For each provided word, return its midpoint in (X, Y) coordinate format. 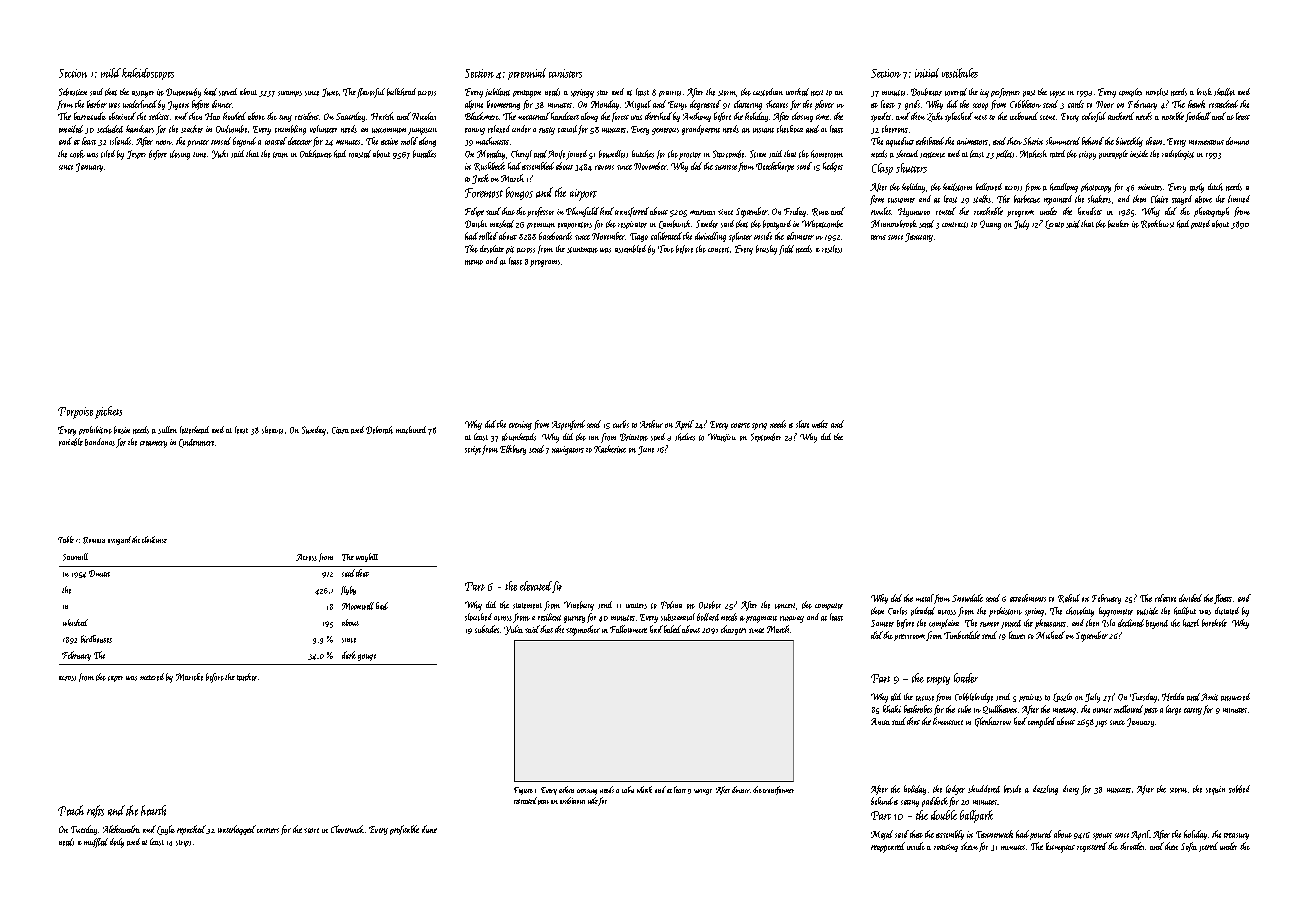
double (944, 815)
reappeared (888, 847)
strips (183, 843)
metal (925, 598)
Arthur (651, 424)
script (473, 450)
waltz (820, 424)
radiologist (1178, 155)
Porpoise (75, 413)
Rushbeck (489, 166)
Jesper (136, 154)
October (710, 605)
